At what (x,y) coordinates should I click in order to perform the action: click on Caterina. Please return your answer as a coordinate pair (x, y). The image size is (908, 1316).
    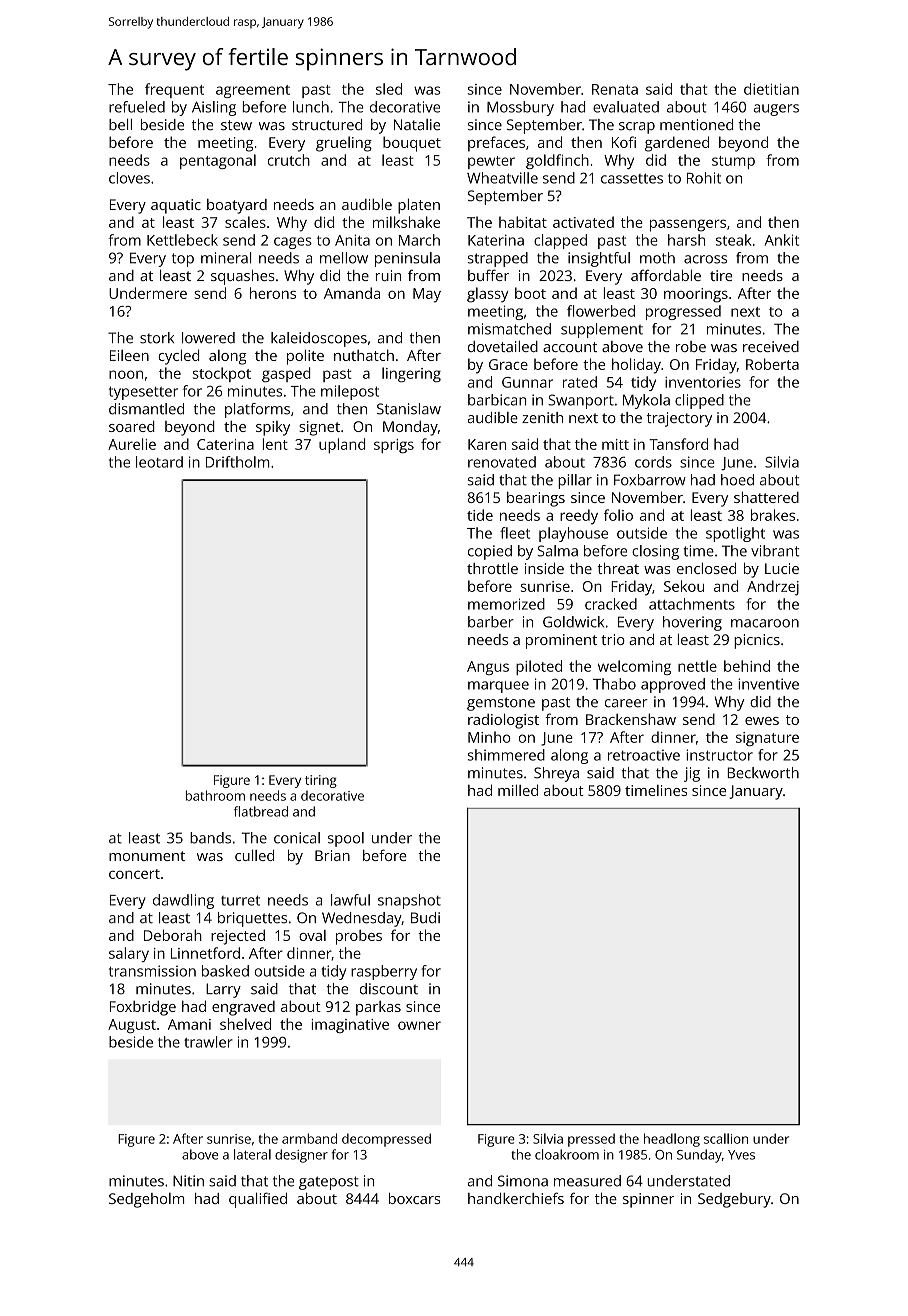
    Looking at the image, I should click on (225, 444).
